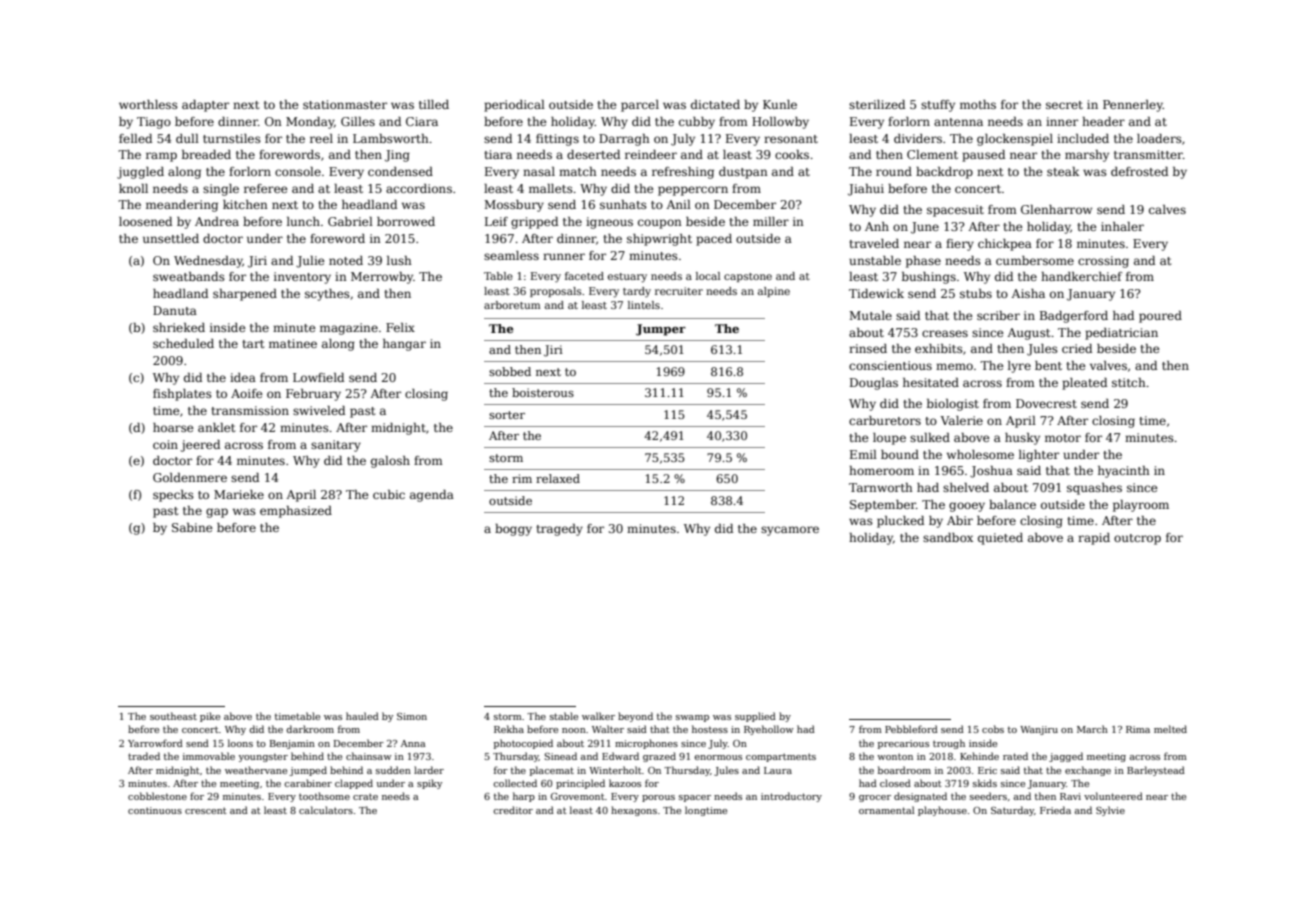 This page has width=1308, height=924. Describe the element at coordinates (189, 276) in the page. I see `sweatbands` at that location.
